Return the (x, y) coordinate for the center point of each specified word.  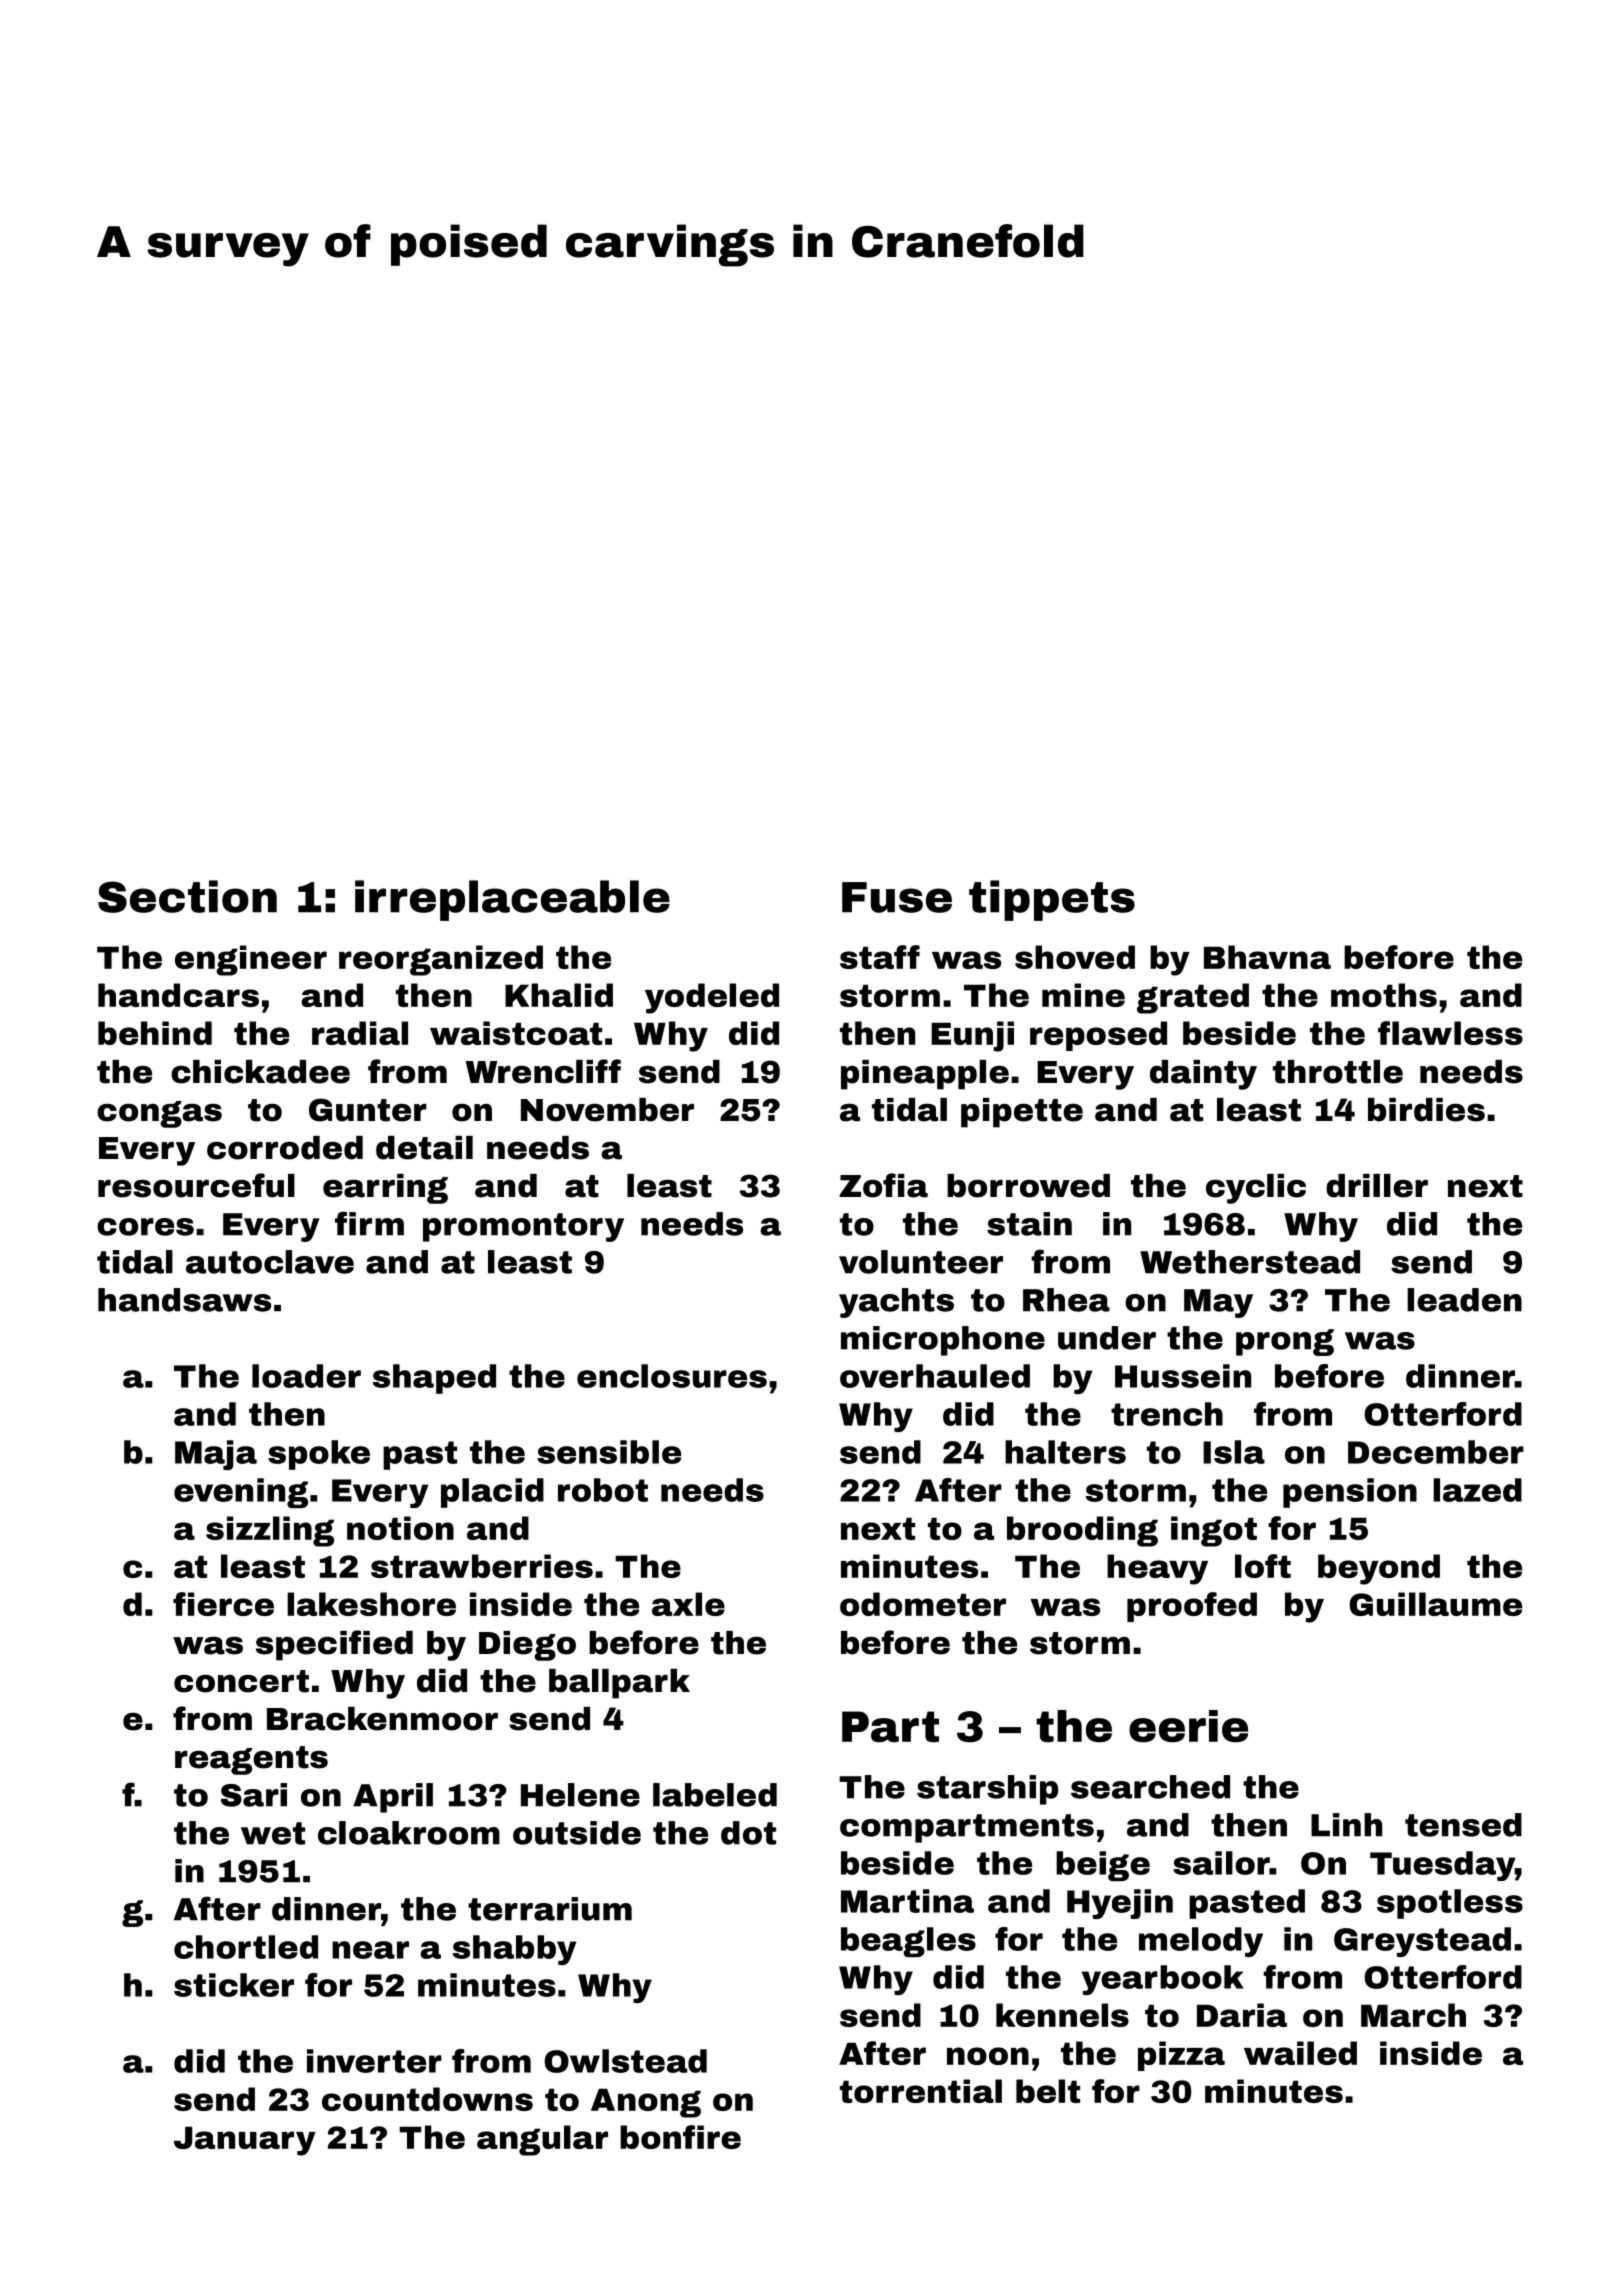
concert (241, 1681)
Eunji (972, 1036)
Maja (216, 1455)
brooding (1082, 1531)
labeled (715, 1795)
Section (187, 896)
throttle (1338, 1072)
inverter (374, 2061)
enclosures (672, 1376)
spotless (1450, 1904)
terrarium (550, 1909)
